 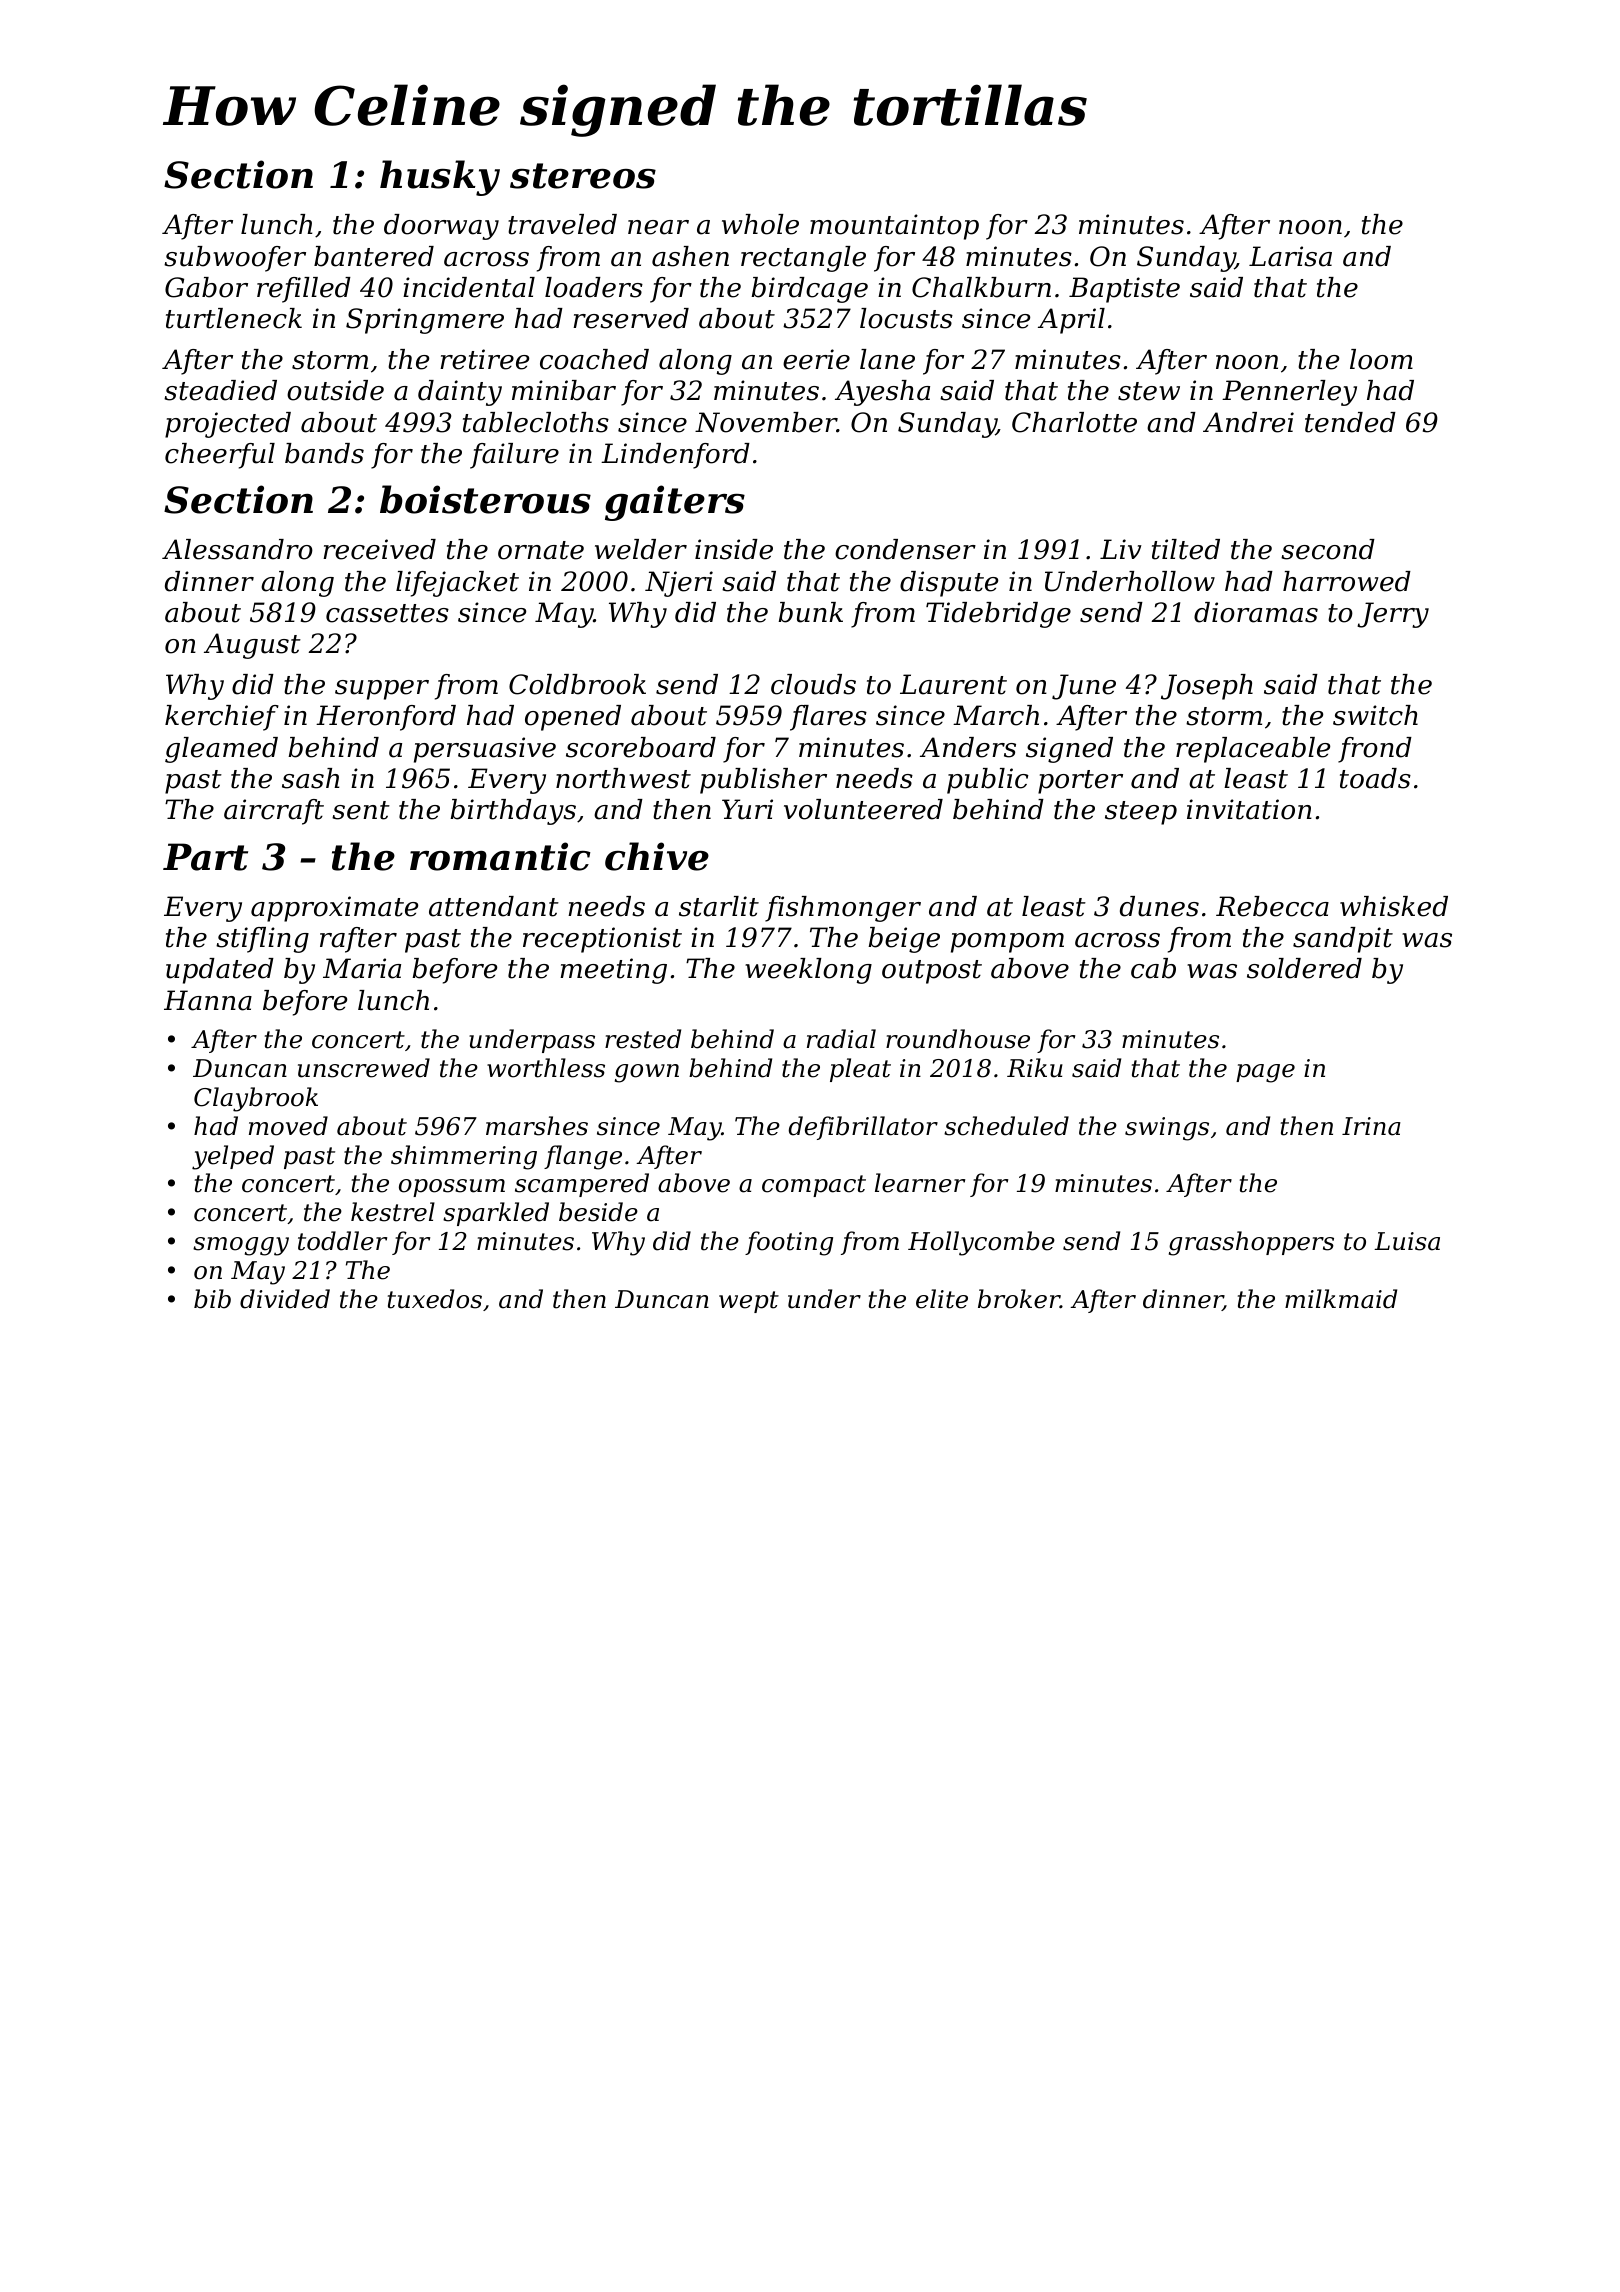 I want to click on husky, so click(x=440, y=178).
